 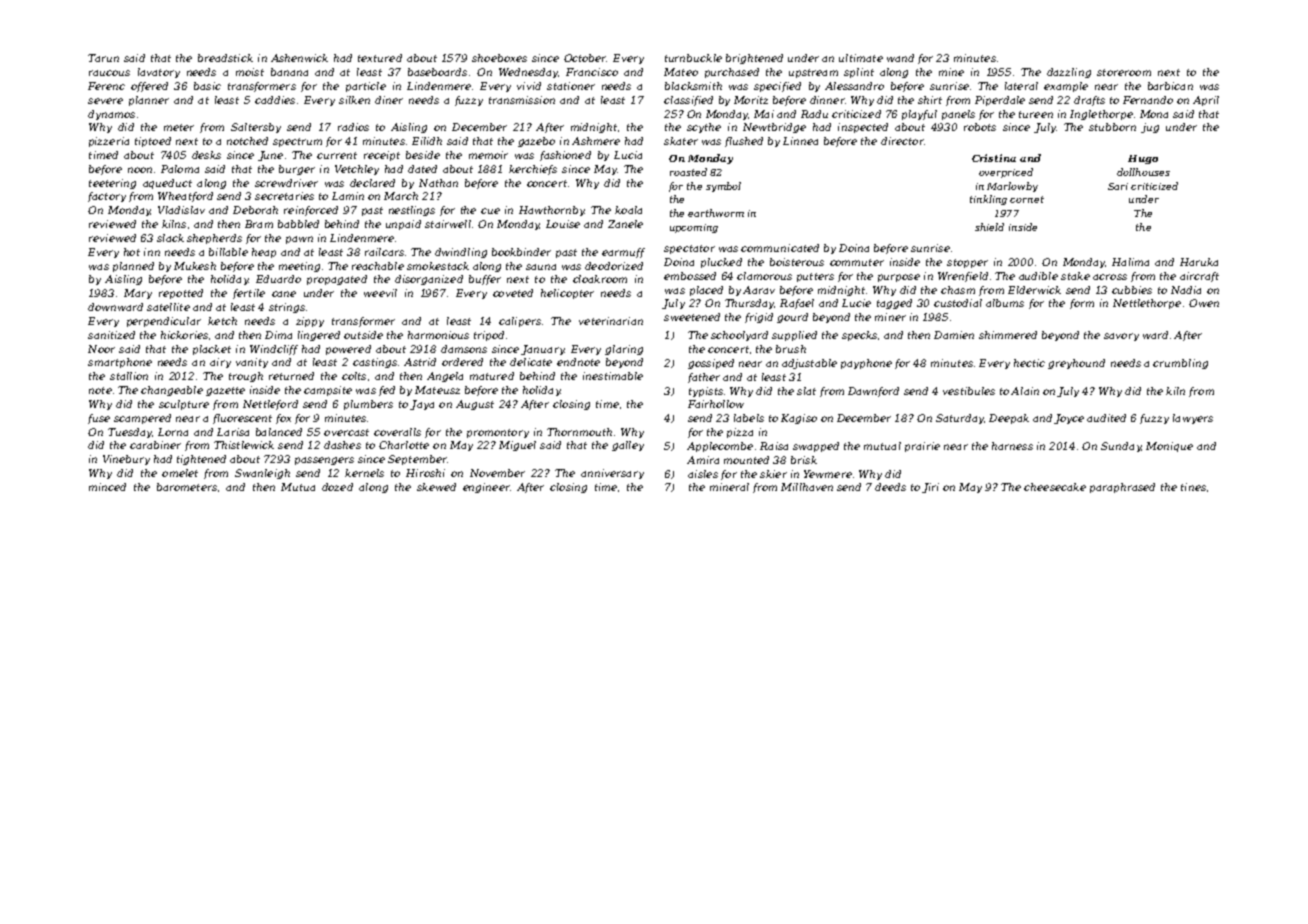 What do you see at coordinates (800, 141) in the screenshot?
I see `Linnea` at bounding box center [800, 141].
